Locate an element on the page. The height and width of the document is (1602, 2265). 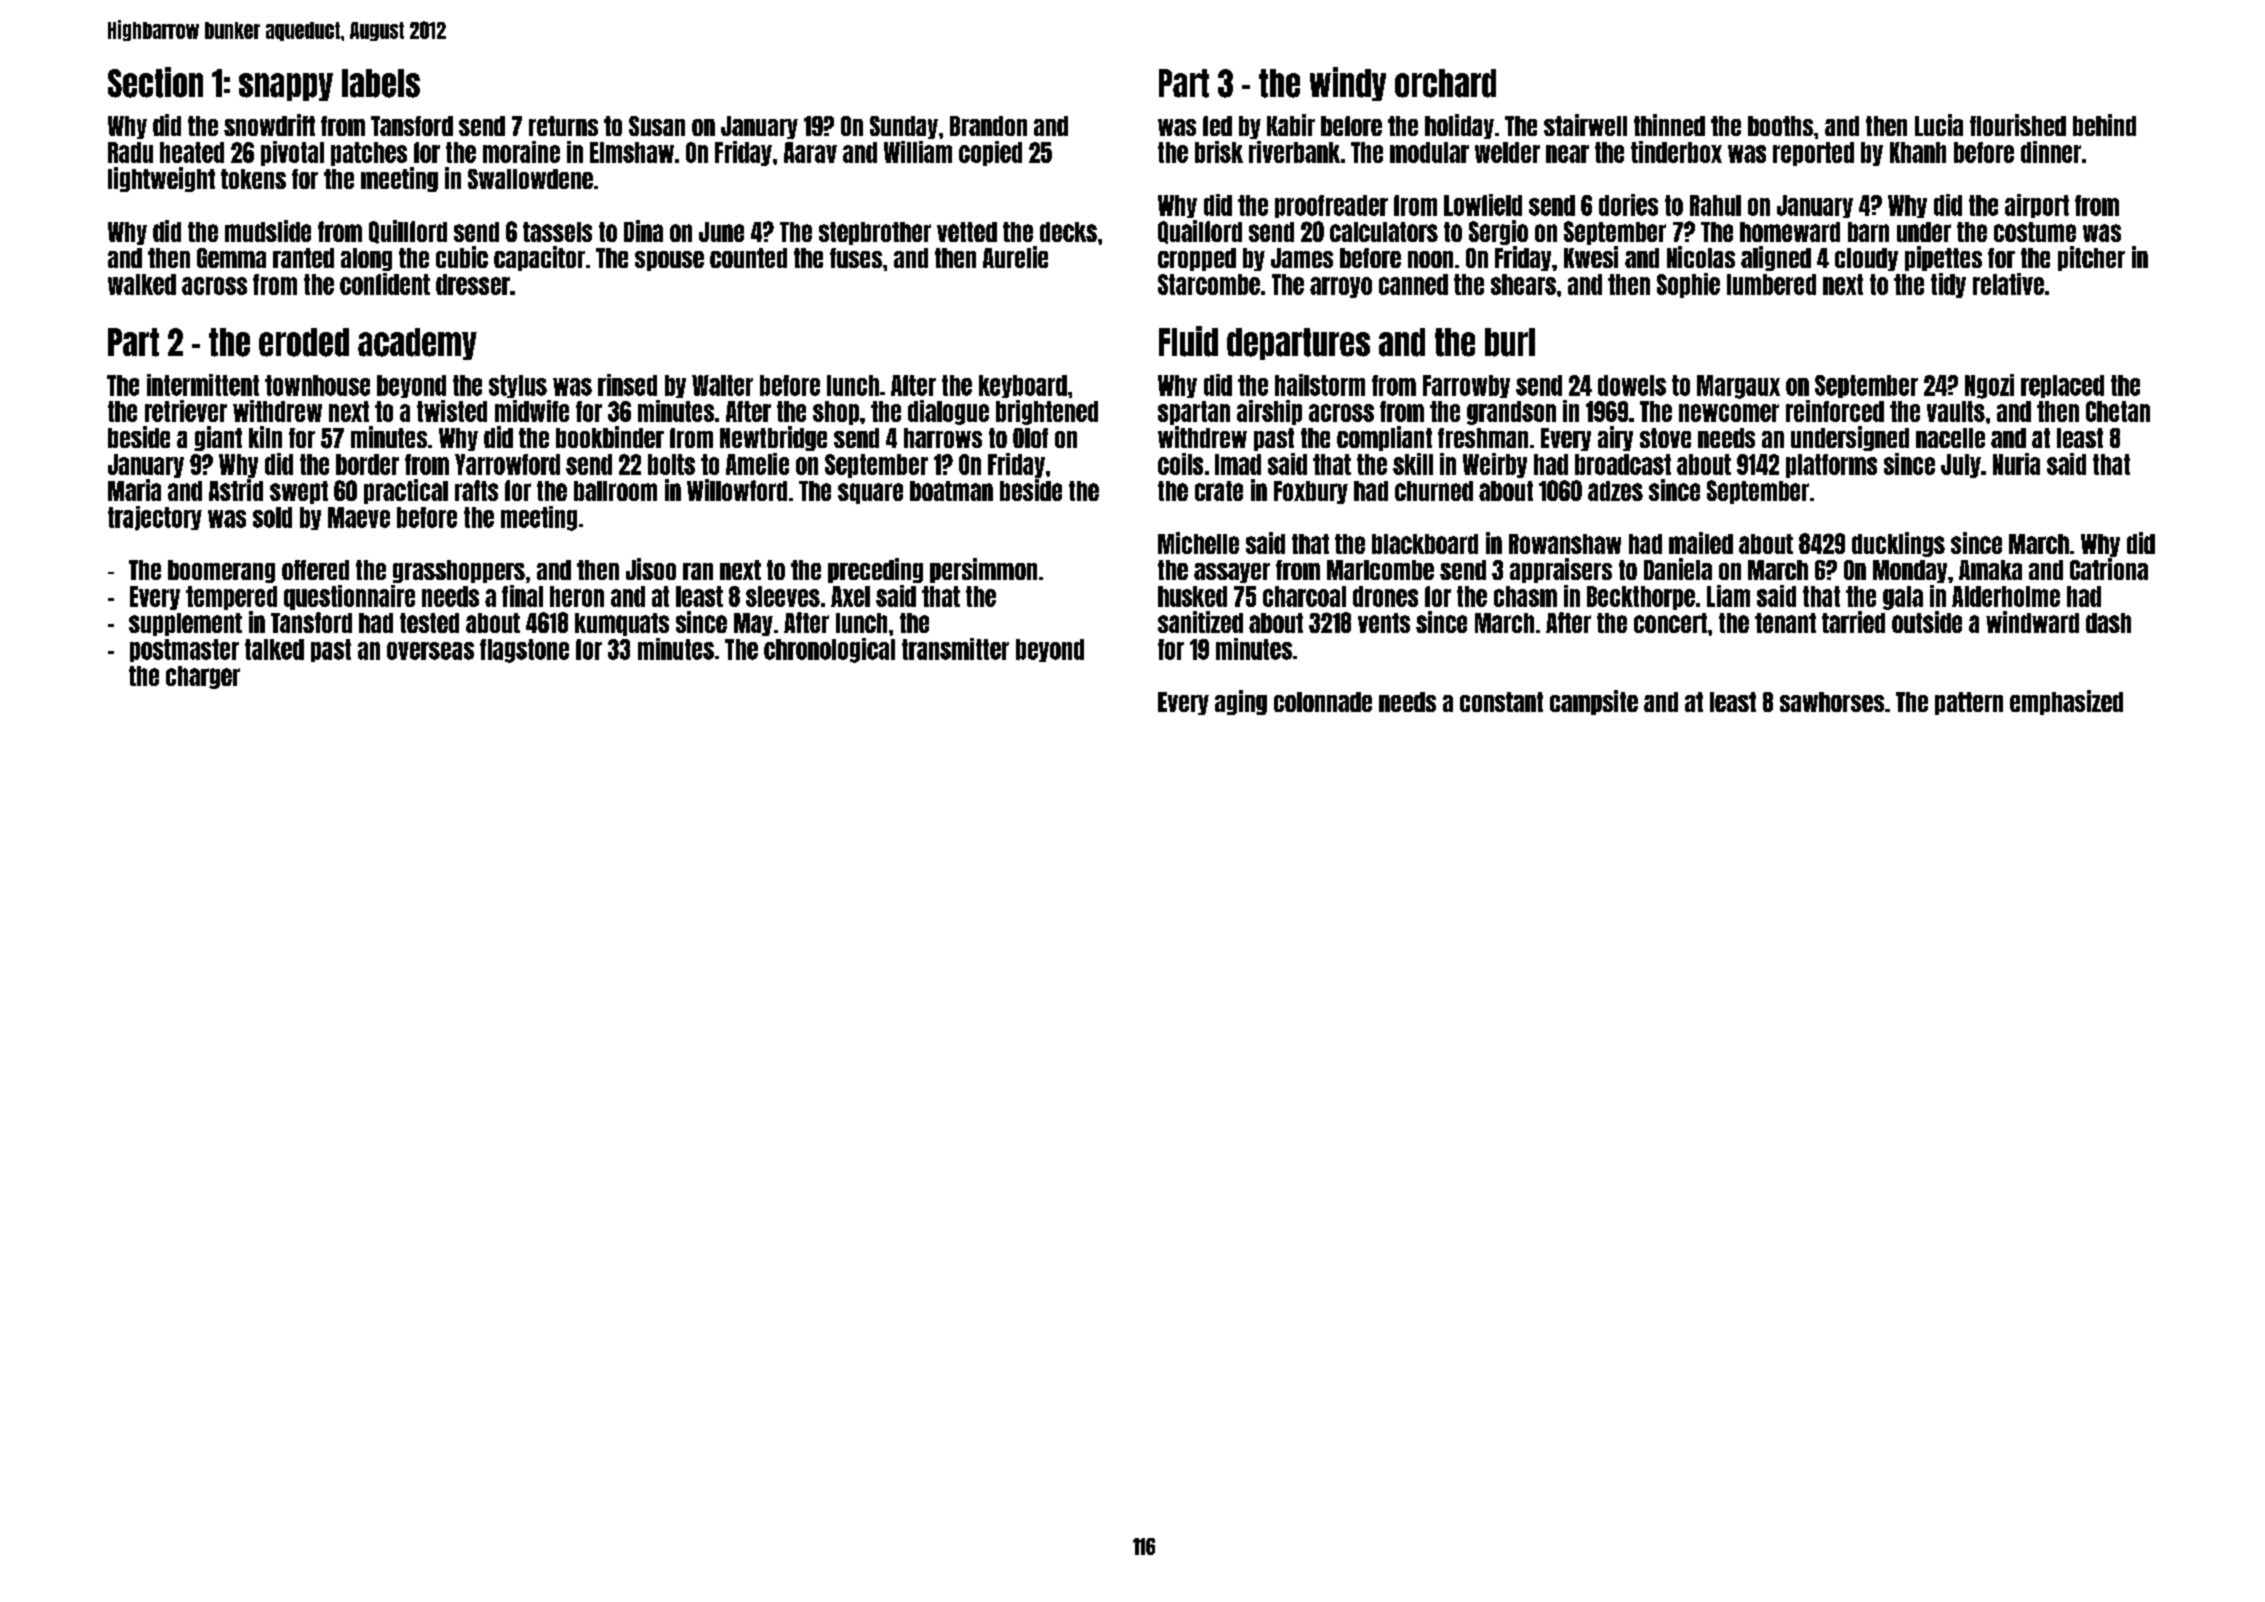
aging is located at coordinates (1241, 702).
